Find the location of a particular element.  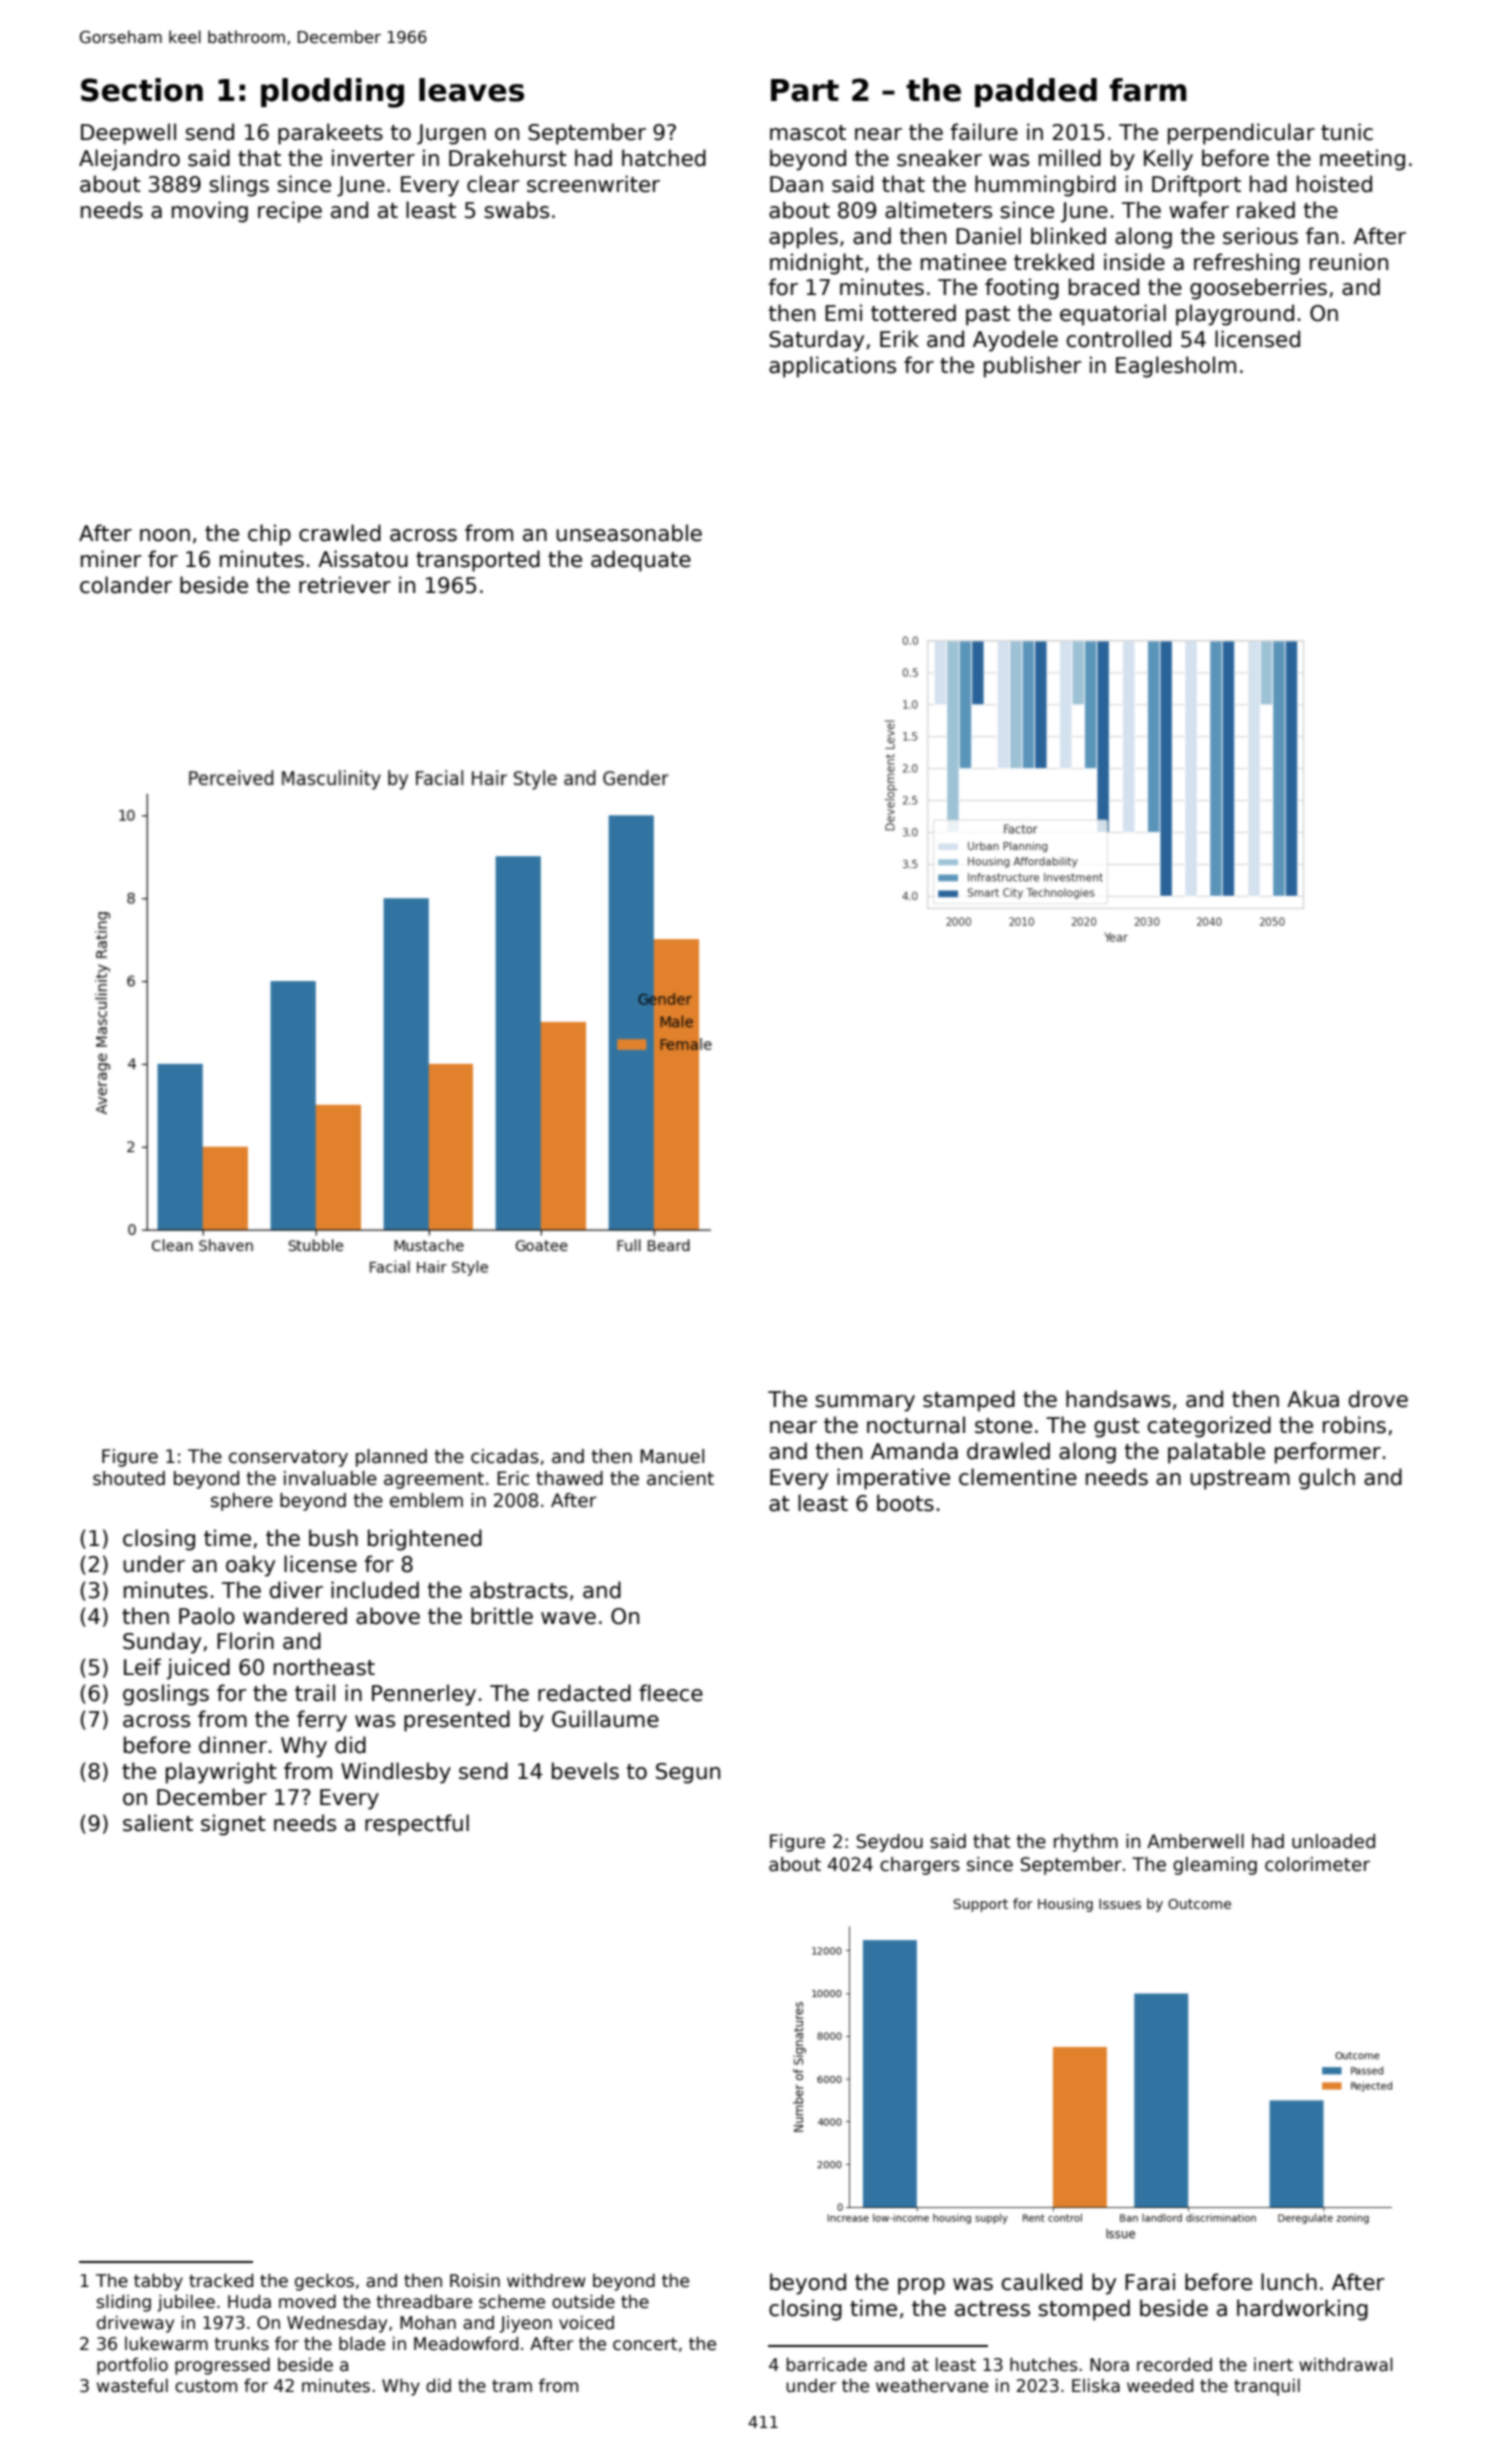

Erik is located at coordinates (899, 338).
